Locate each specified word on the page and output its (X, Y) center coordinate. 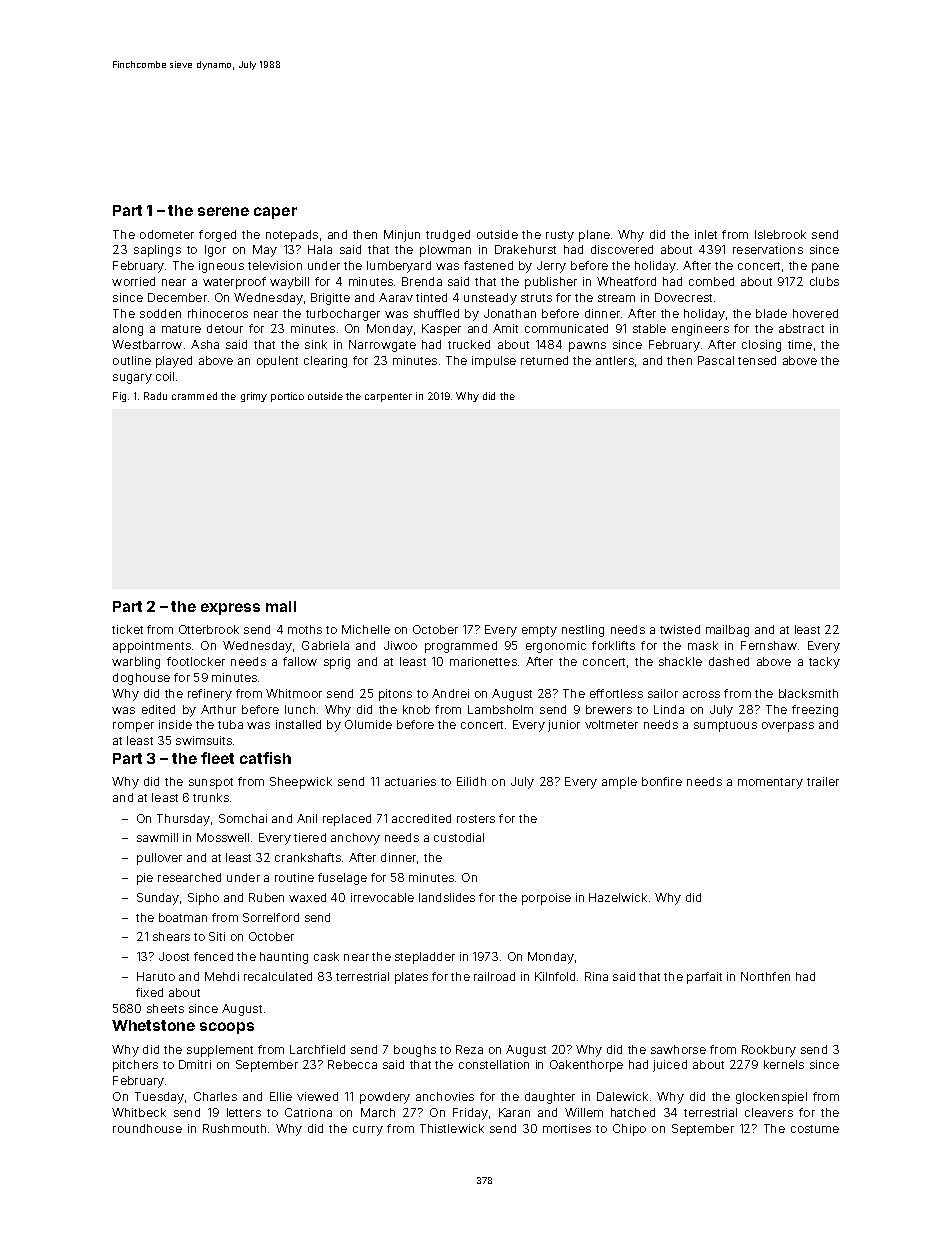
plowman (445, 251)
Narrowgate (382, 346)
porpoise (546, 899)
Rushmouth (234, 1128)
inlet (706, 234)
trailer (823, 781)
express (230, 609)
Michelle (366, 629)
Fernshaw (769, 645)
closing (761, 346)
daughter (550, 1098)
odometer (167, 234)
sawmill (157, 837)
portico (287, 397)
